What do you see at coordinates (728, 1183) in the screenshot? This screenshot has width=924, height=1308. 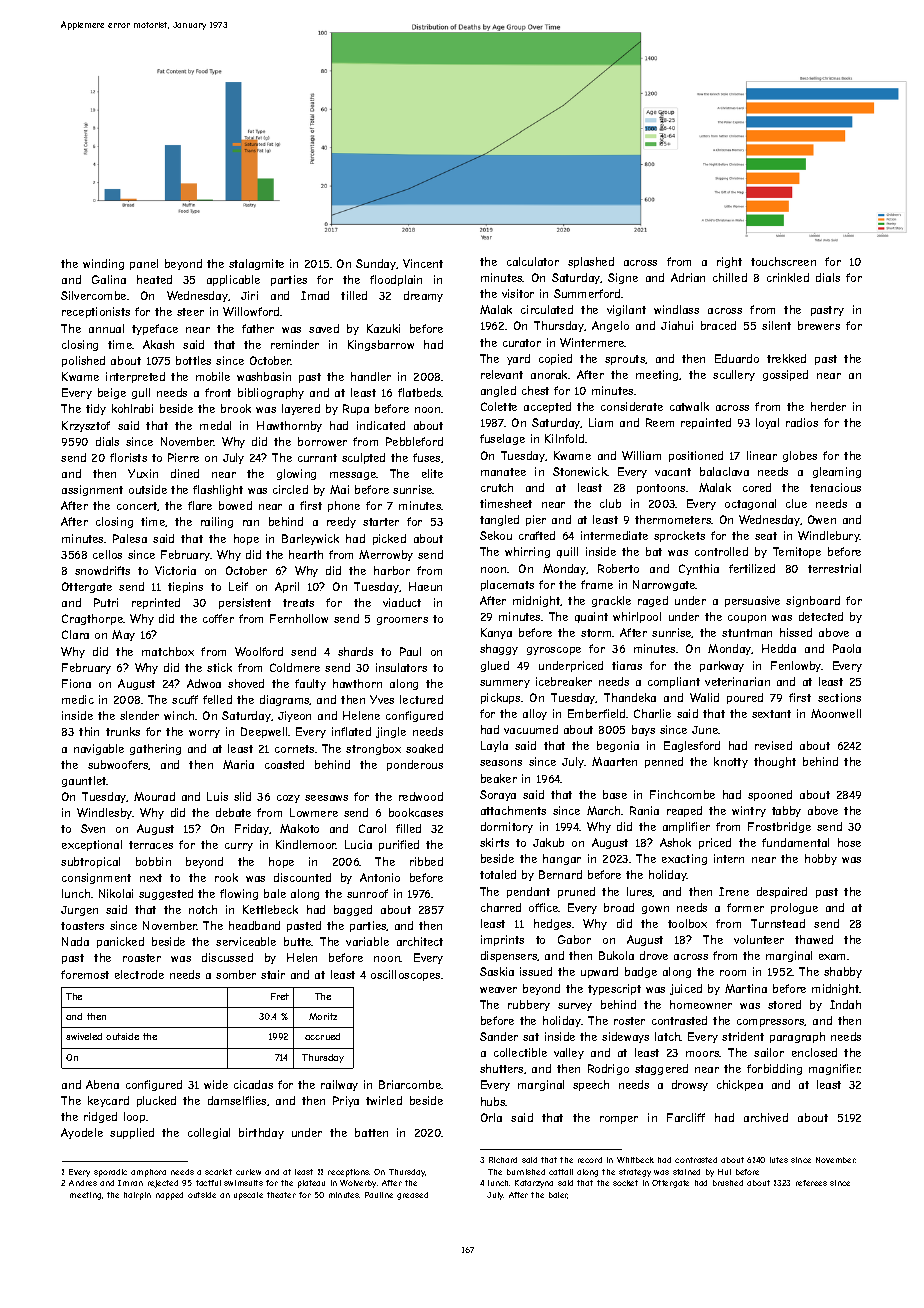 I see `brushed` at bounding box center [728, 1183].
